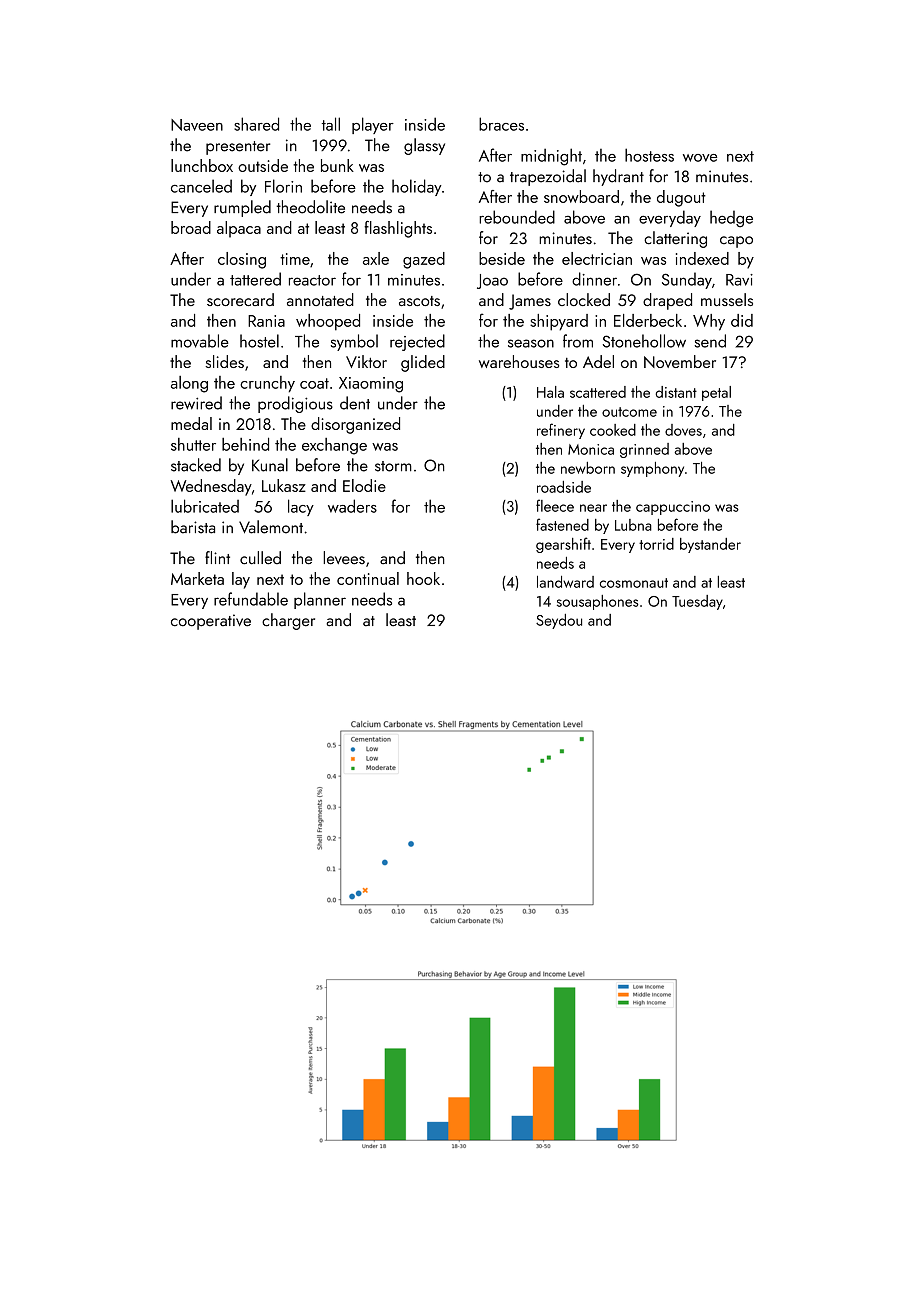  Describe the element at coordinates (710, 545) in the screenshot. I see `bystander` at that location.
